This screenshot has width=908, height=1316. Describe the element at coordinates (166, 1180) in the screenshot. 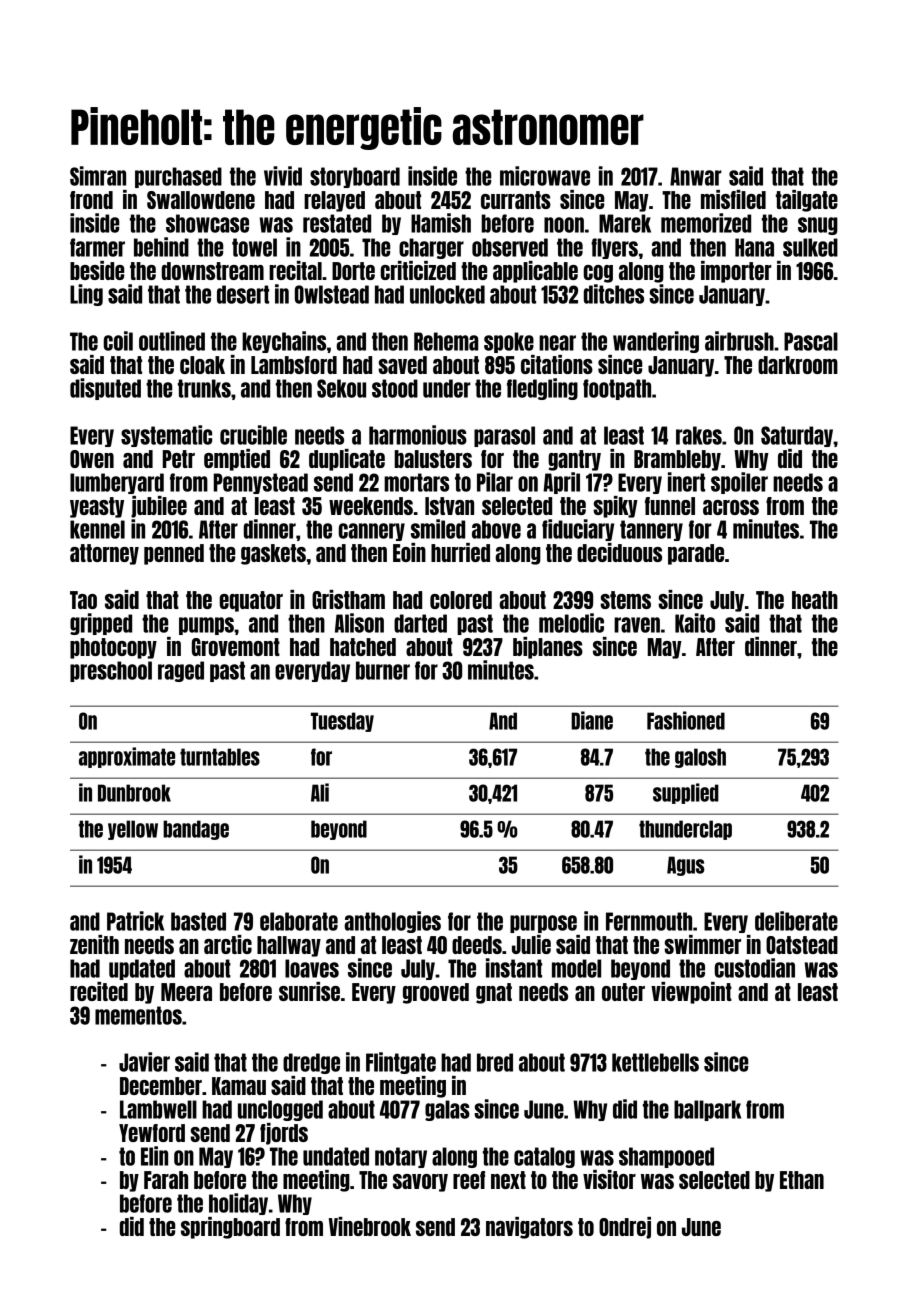

I see `Farah` at that location.
